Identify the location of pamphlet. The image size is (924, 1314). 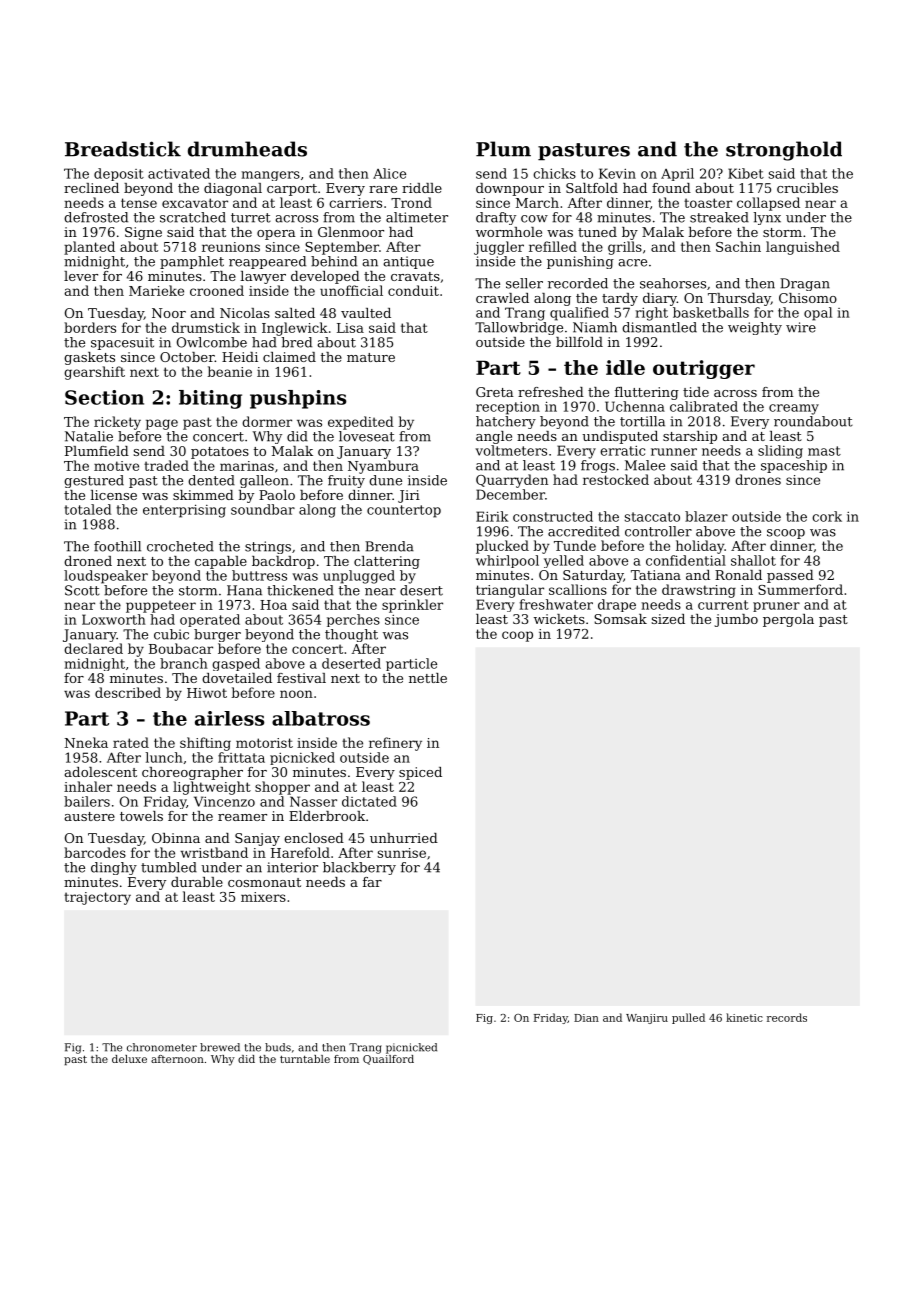
(192, 262).
